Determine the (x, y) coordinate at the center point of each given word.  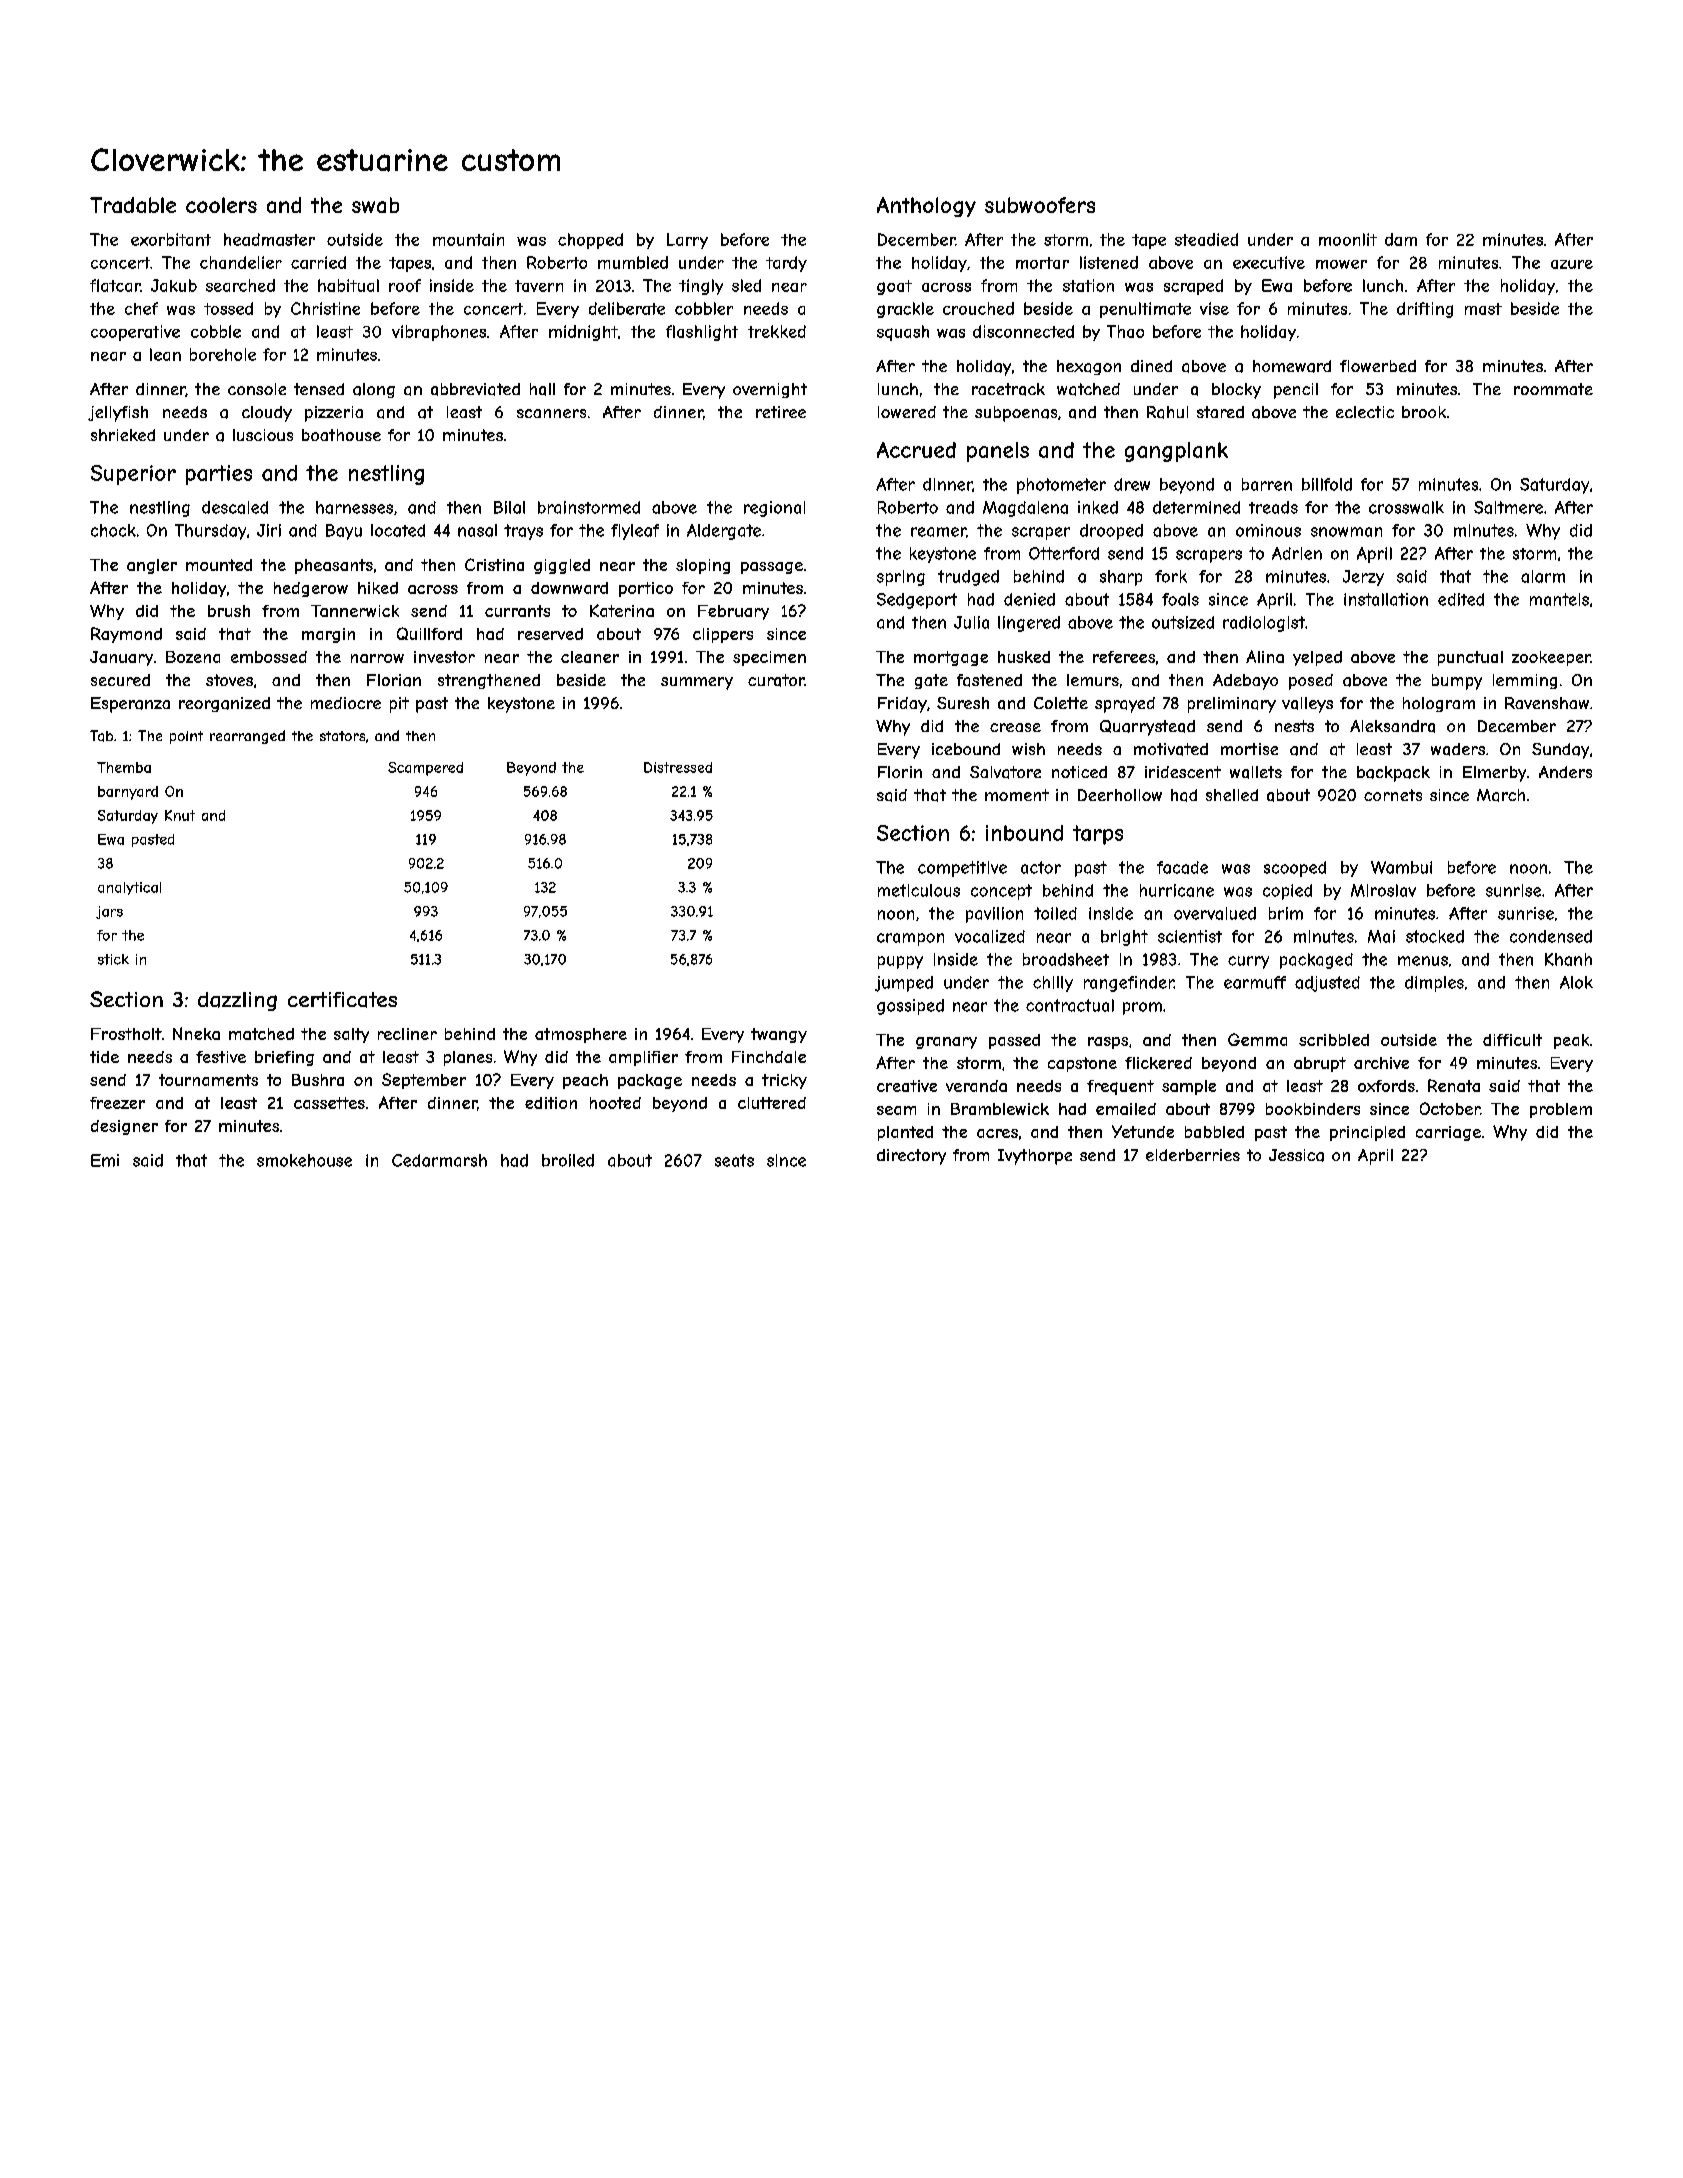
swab (375, 205)
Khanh (1568, 959)
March (1501, 795)
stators (342, 736)
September (424, 1081)
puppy (900, 962)
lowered (907, 412)
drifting (1425, 310)
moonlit (1348, 239)
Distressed (678, 767)
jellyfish (118, 414)
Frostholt (126, 1034)
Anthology (926, 207)
